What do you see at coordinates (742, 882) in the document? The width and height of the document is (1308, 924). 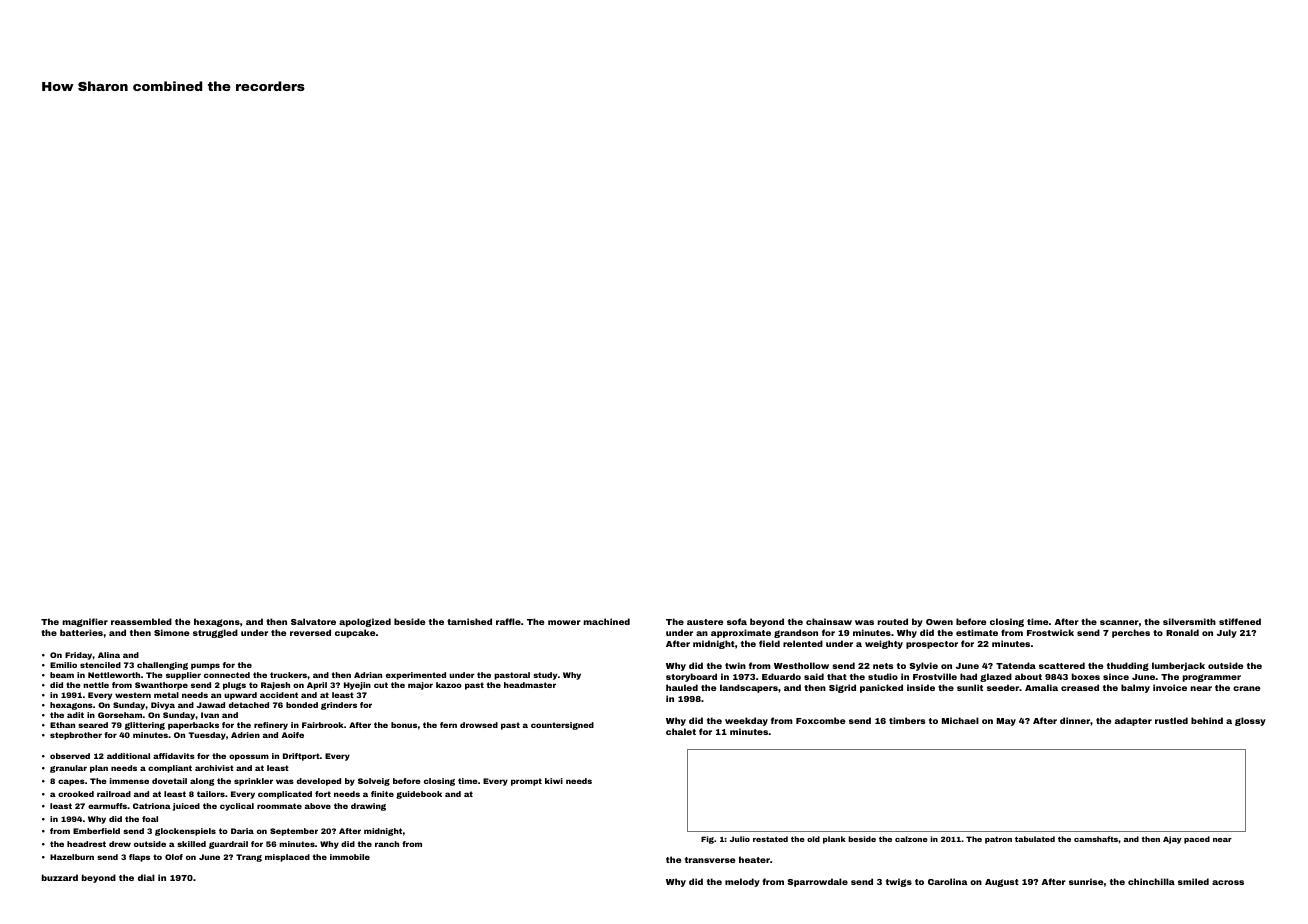 I see `melody` at bounding box center [742, 882].
